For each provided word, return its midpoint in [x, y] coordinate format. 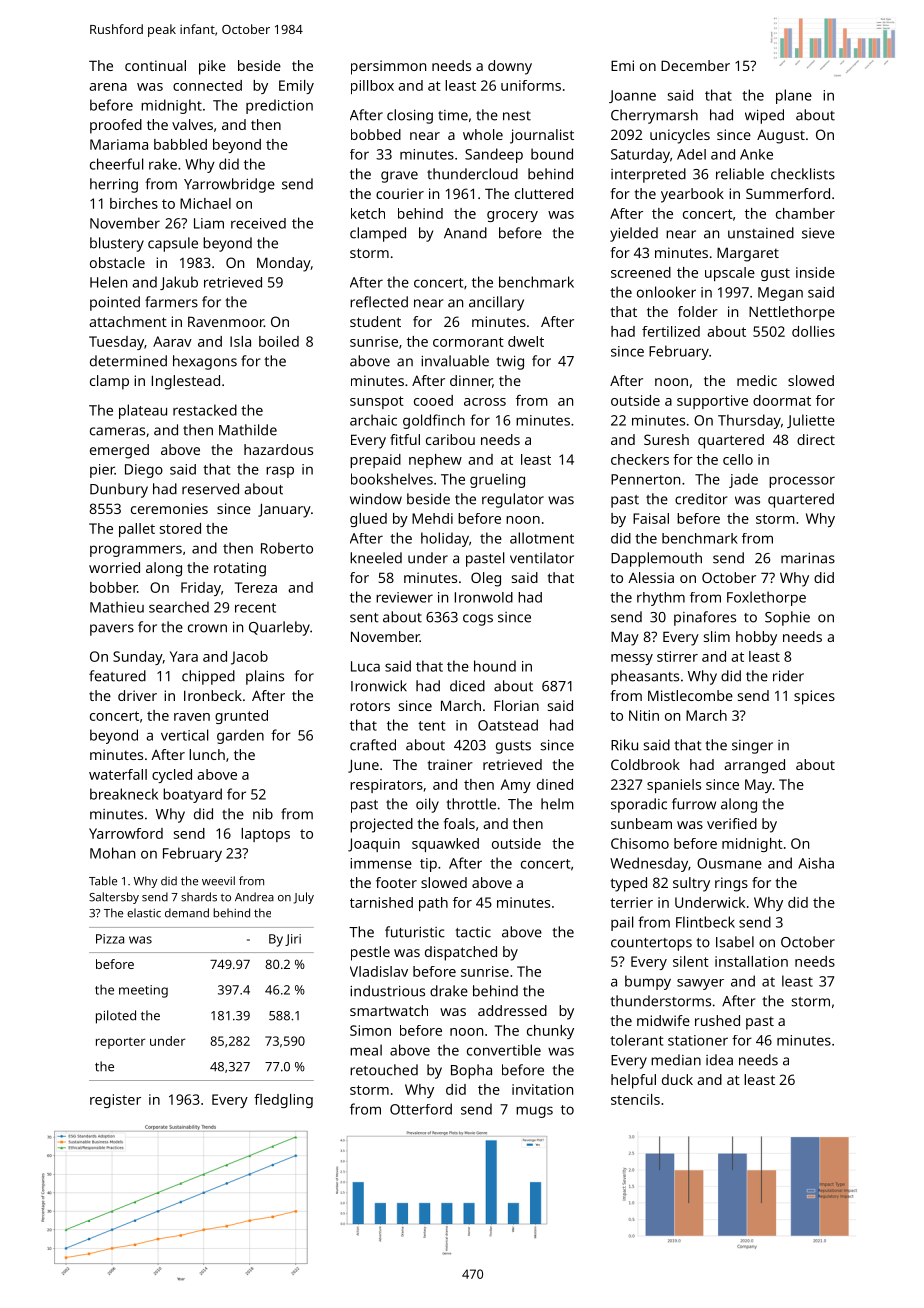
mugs [534, 1112]
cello [738, 459]
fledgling [283, 1101]
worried [114, 567]
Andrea [254, 897]
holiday [445, 539]
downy [510, 67]
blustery [117, 244]
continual [155, 65]
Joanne [632, 96]
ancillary [496, 303]
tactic [473, 932]
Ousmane [729, 863]
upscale [730, 274]
